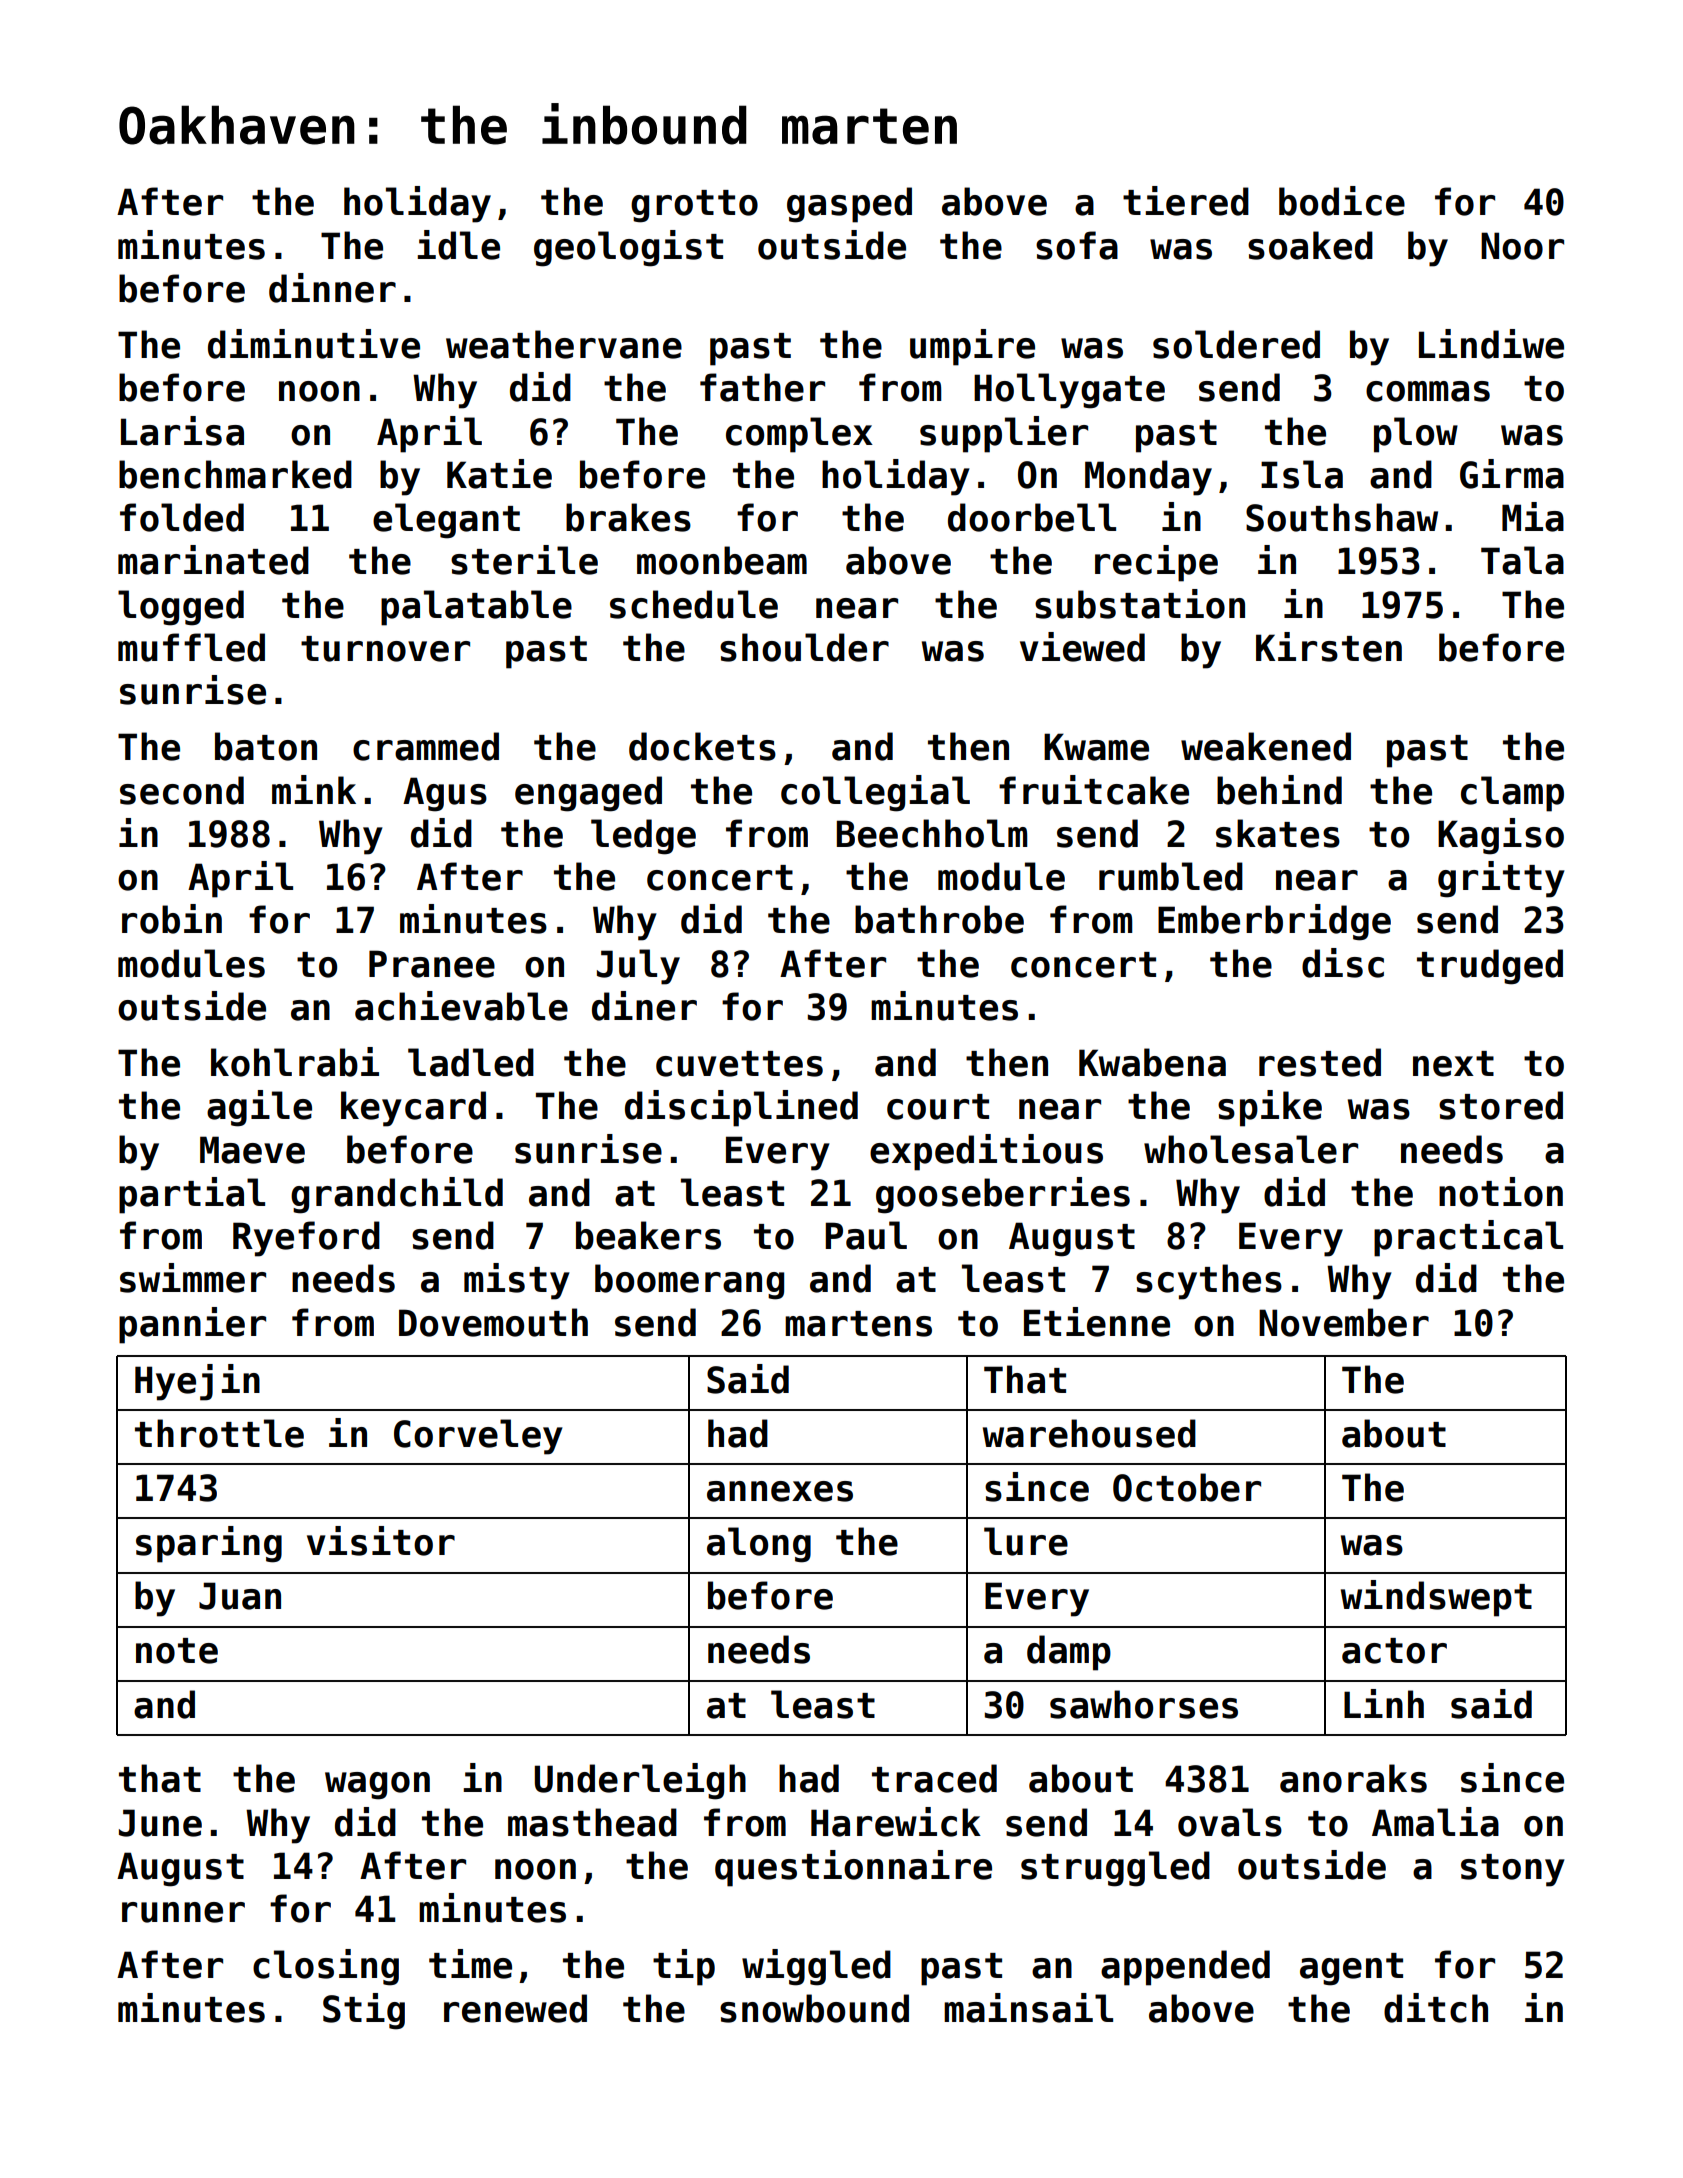 This image has height=2178, width=1683. What do you see at coordinates (1152, 1062) in the image?
I see `Kwabena` at bounding box center [1152, 1062].
